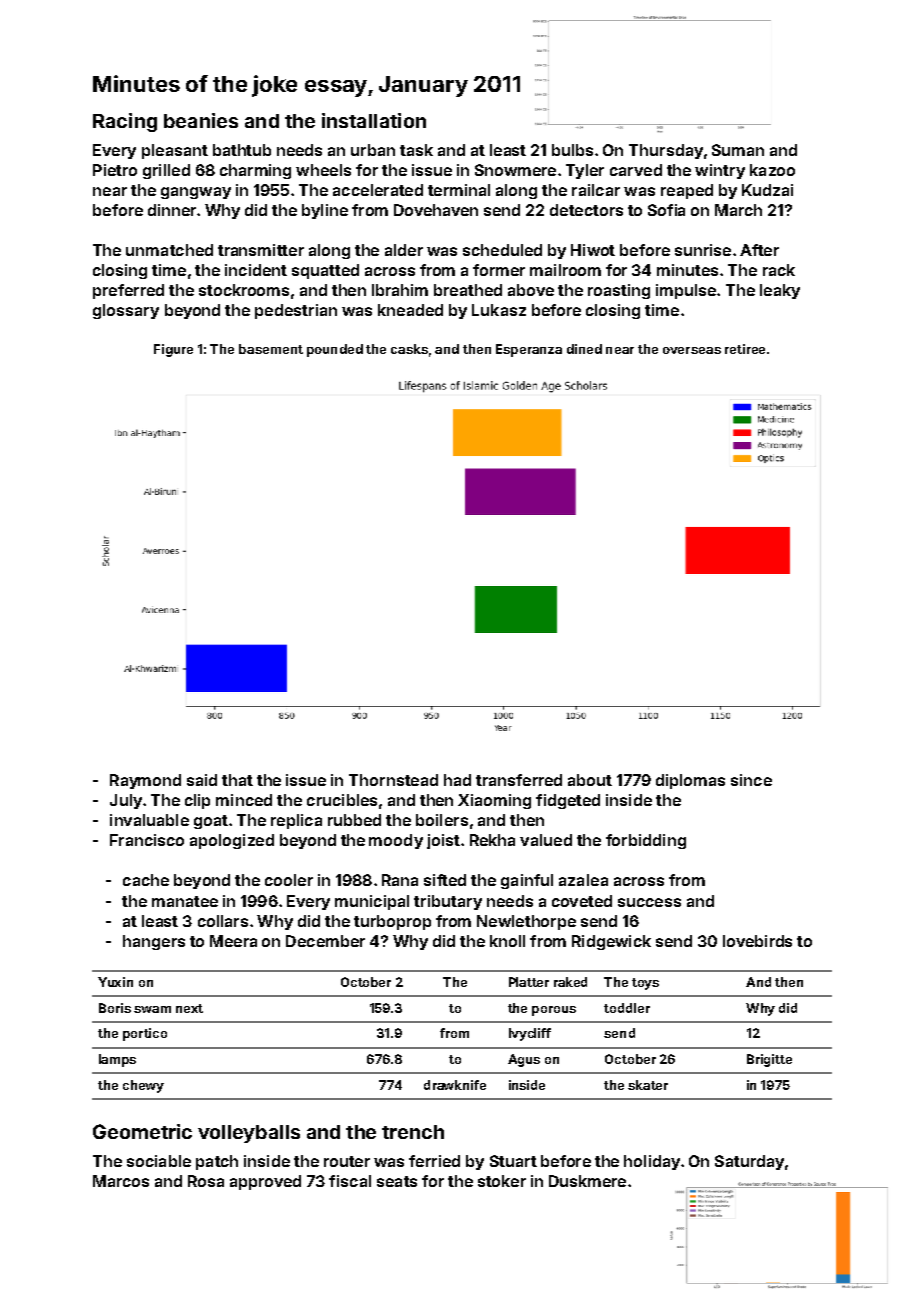 The width and height of the screenshot is (924, 1308). Describe the element at coordinates (529, 982) in the screenshot. I see `Platter` at that location.
